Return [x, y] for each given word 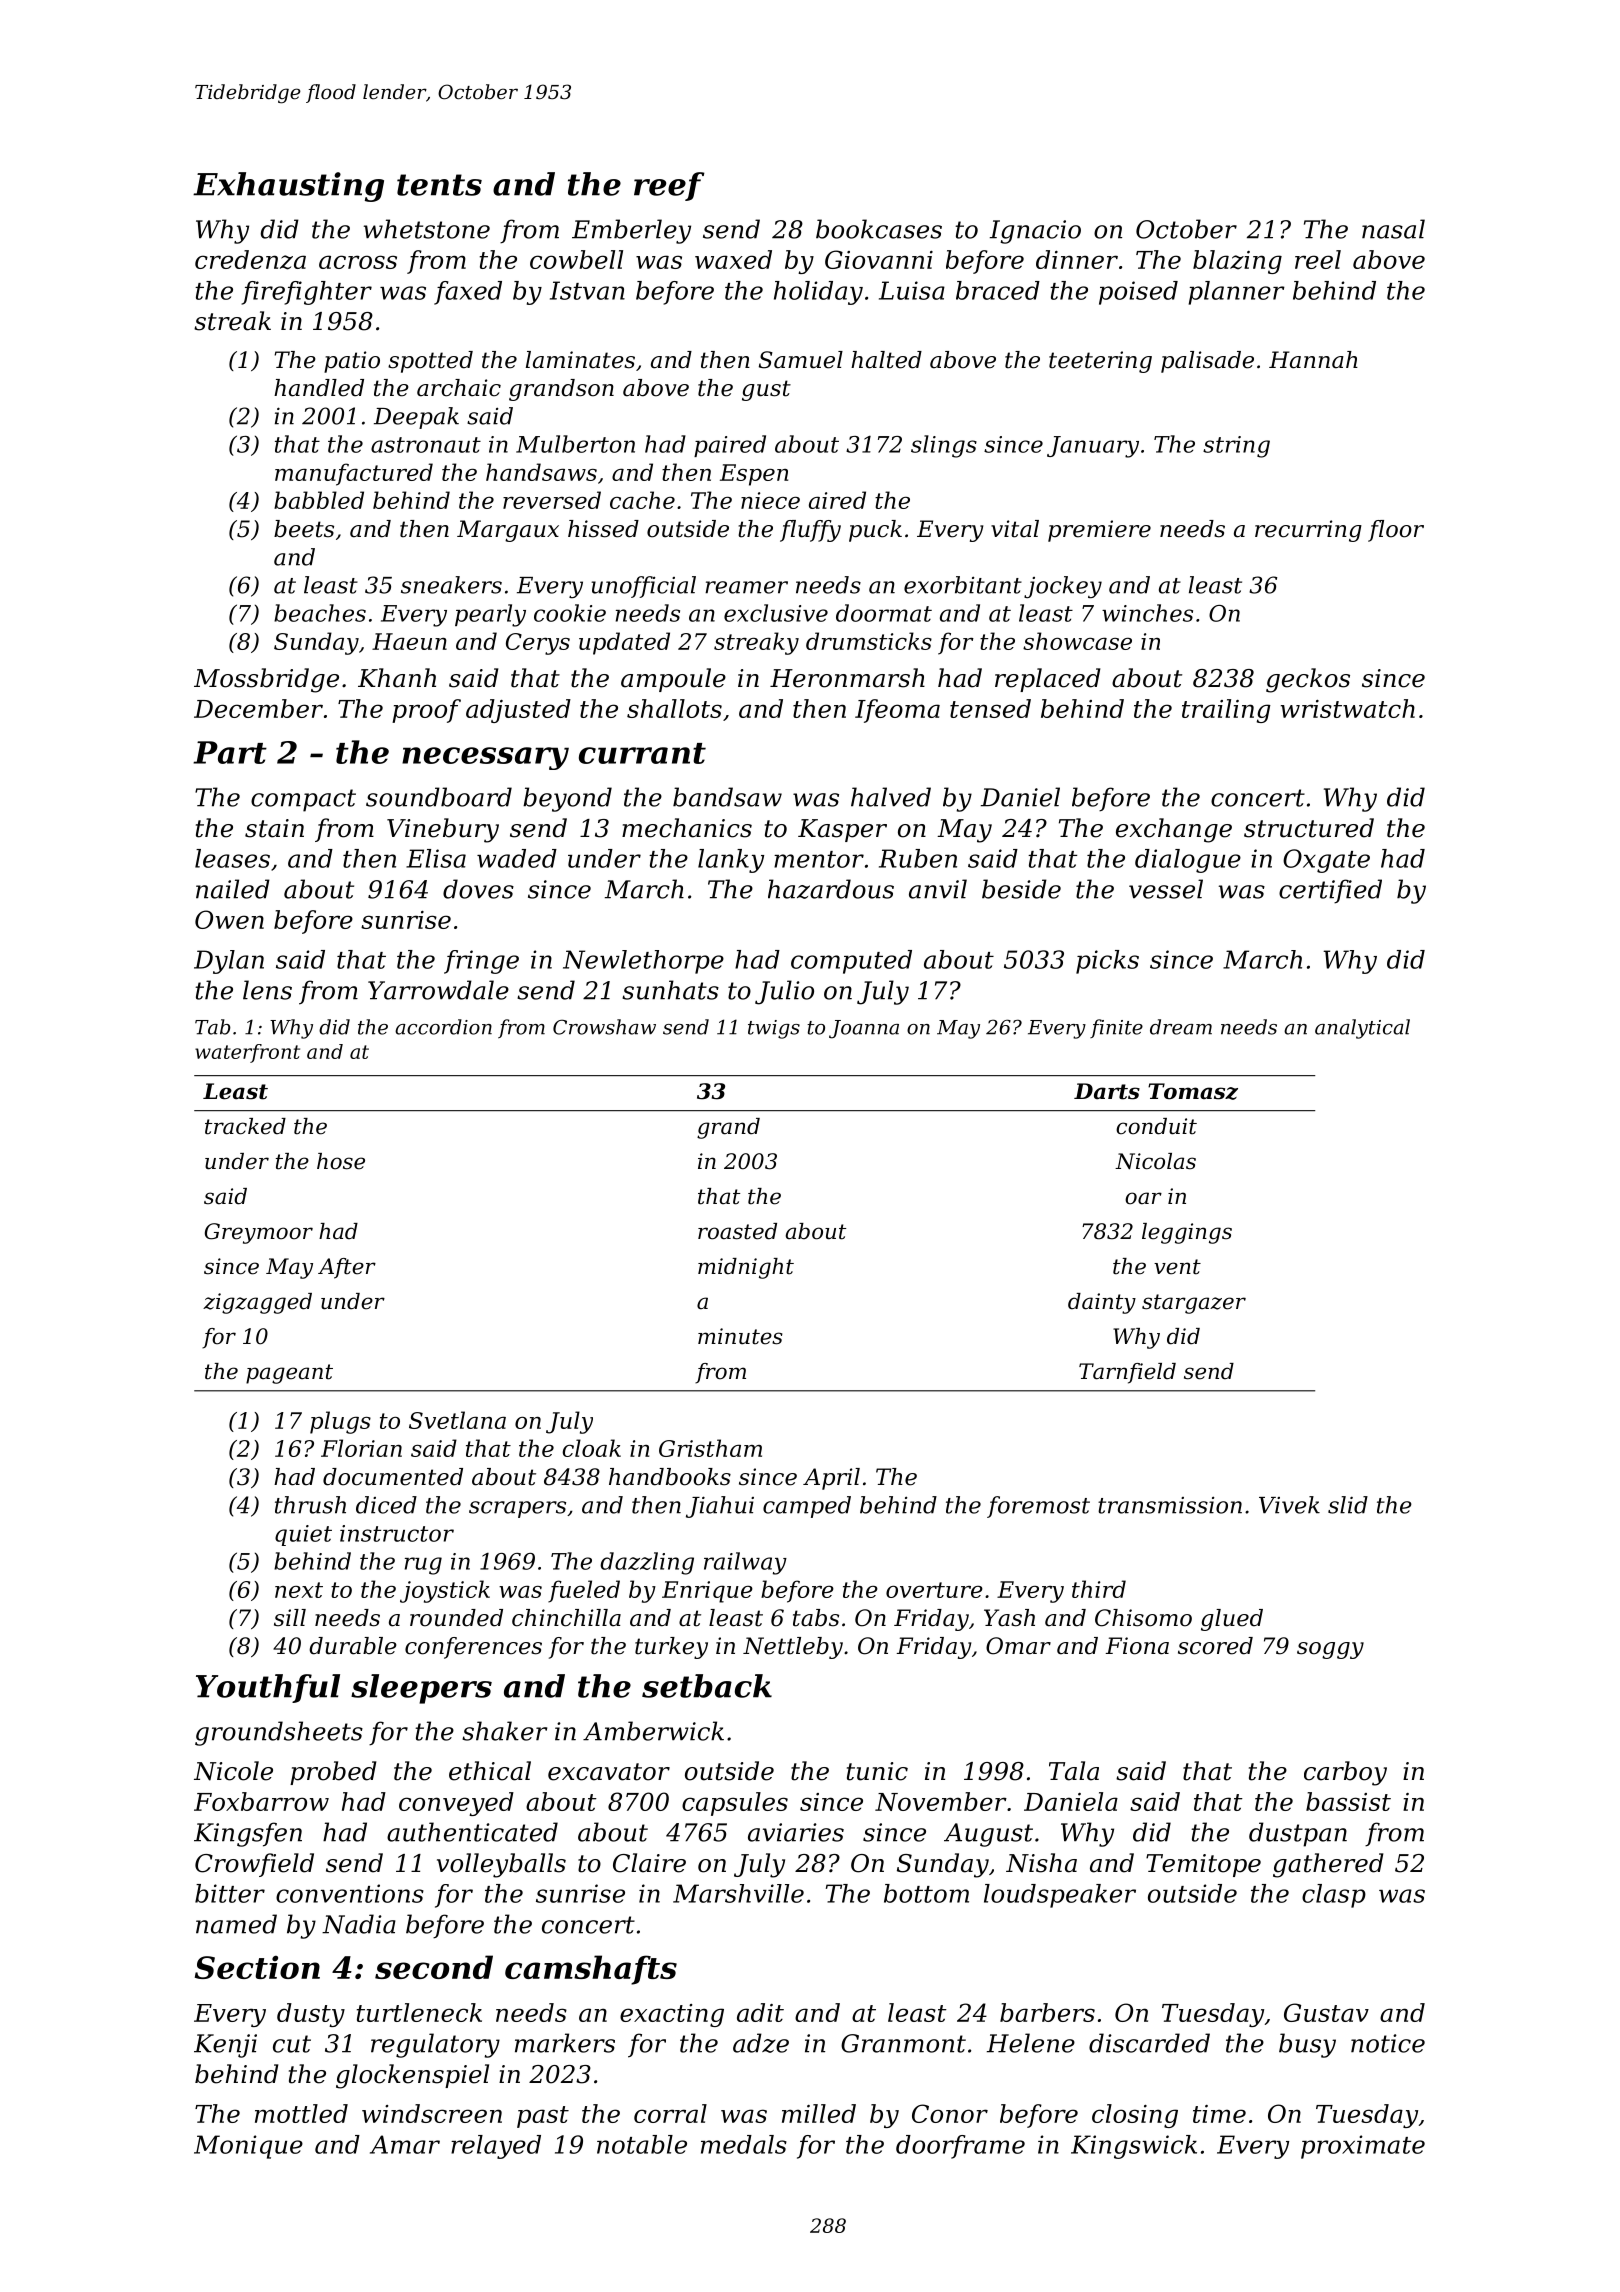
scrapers [517, 1509]
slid [1348, 1505]
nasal [1393, 229]
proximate [1363, 2147]
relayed [496, 2147]
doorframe [960, 2147]
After [347, 1268]
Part [230, 752]
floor [1396, 531]
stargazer [1194, 1304]
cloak [591, 1448]
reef [669, 186]
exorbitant [963, 585]
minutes [740, 1336]
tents [439, 185]
